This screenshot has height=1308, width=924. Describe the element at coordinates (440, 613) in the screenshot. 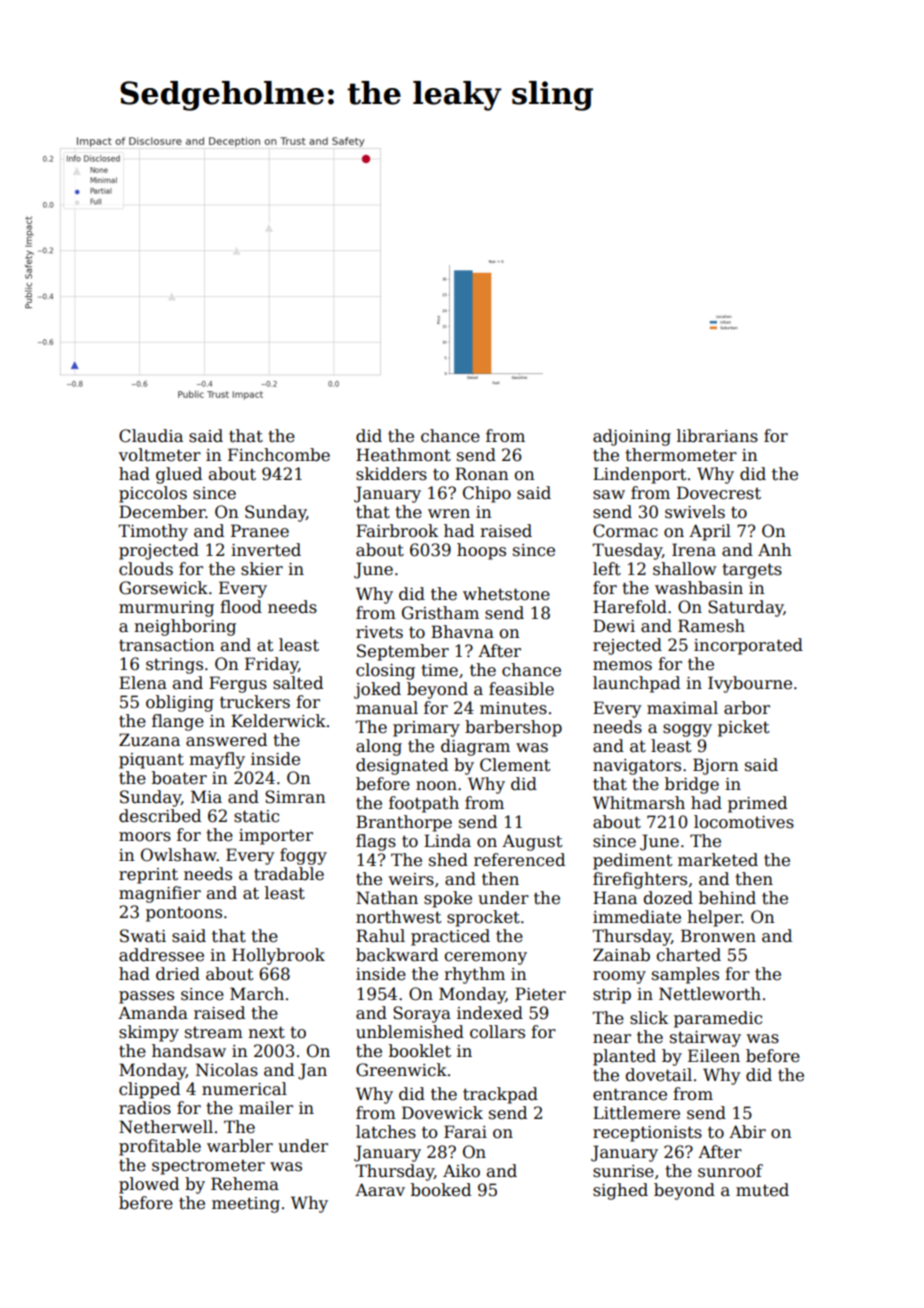

I see `Gristham` at that location.
